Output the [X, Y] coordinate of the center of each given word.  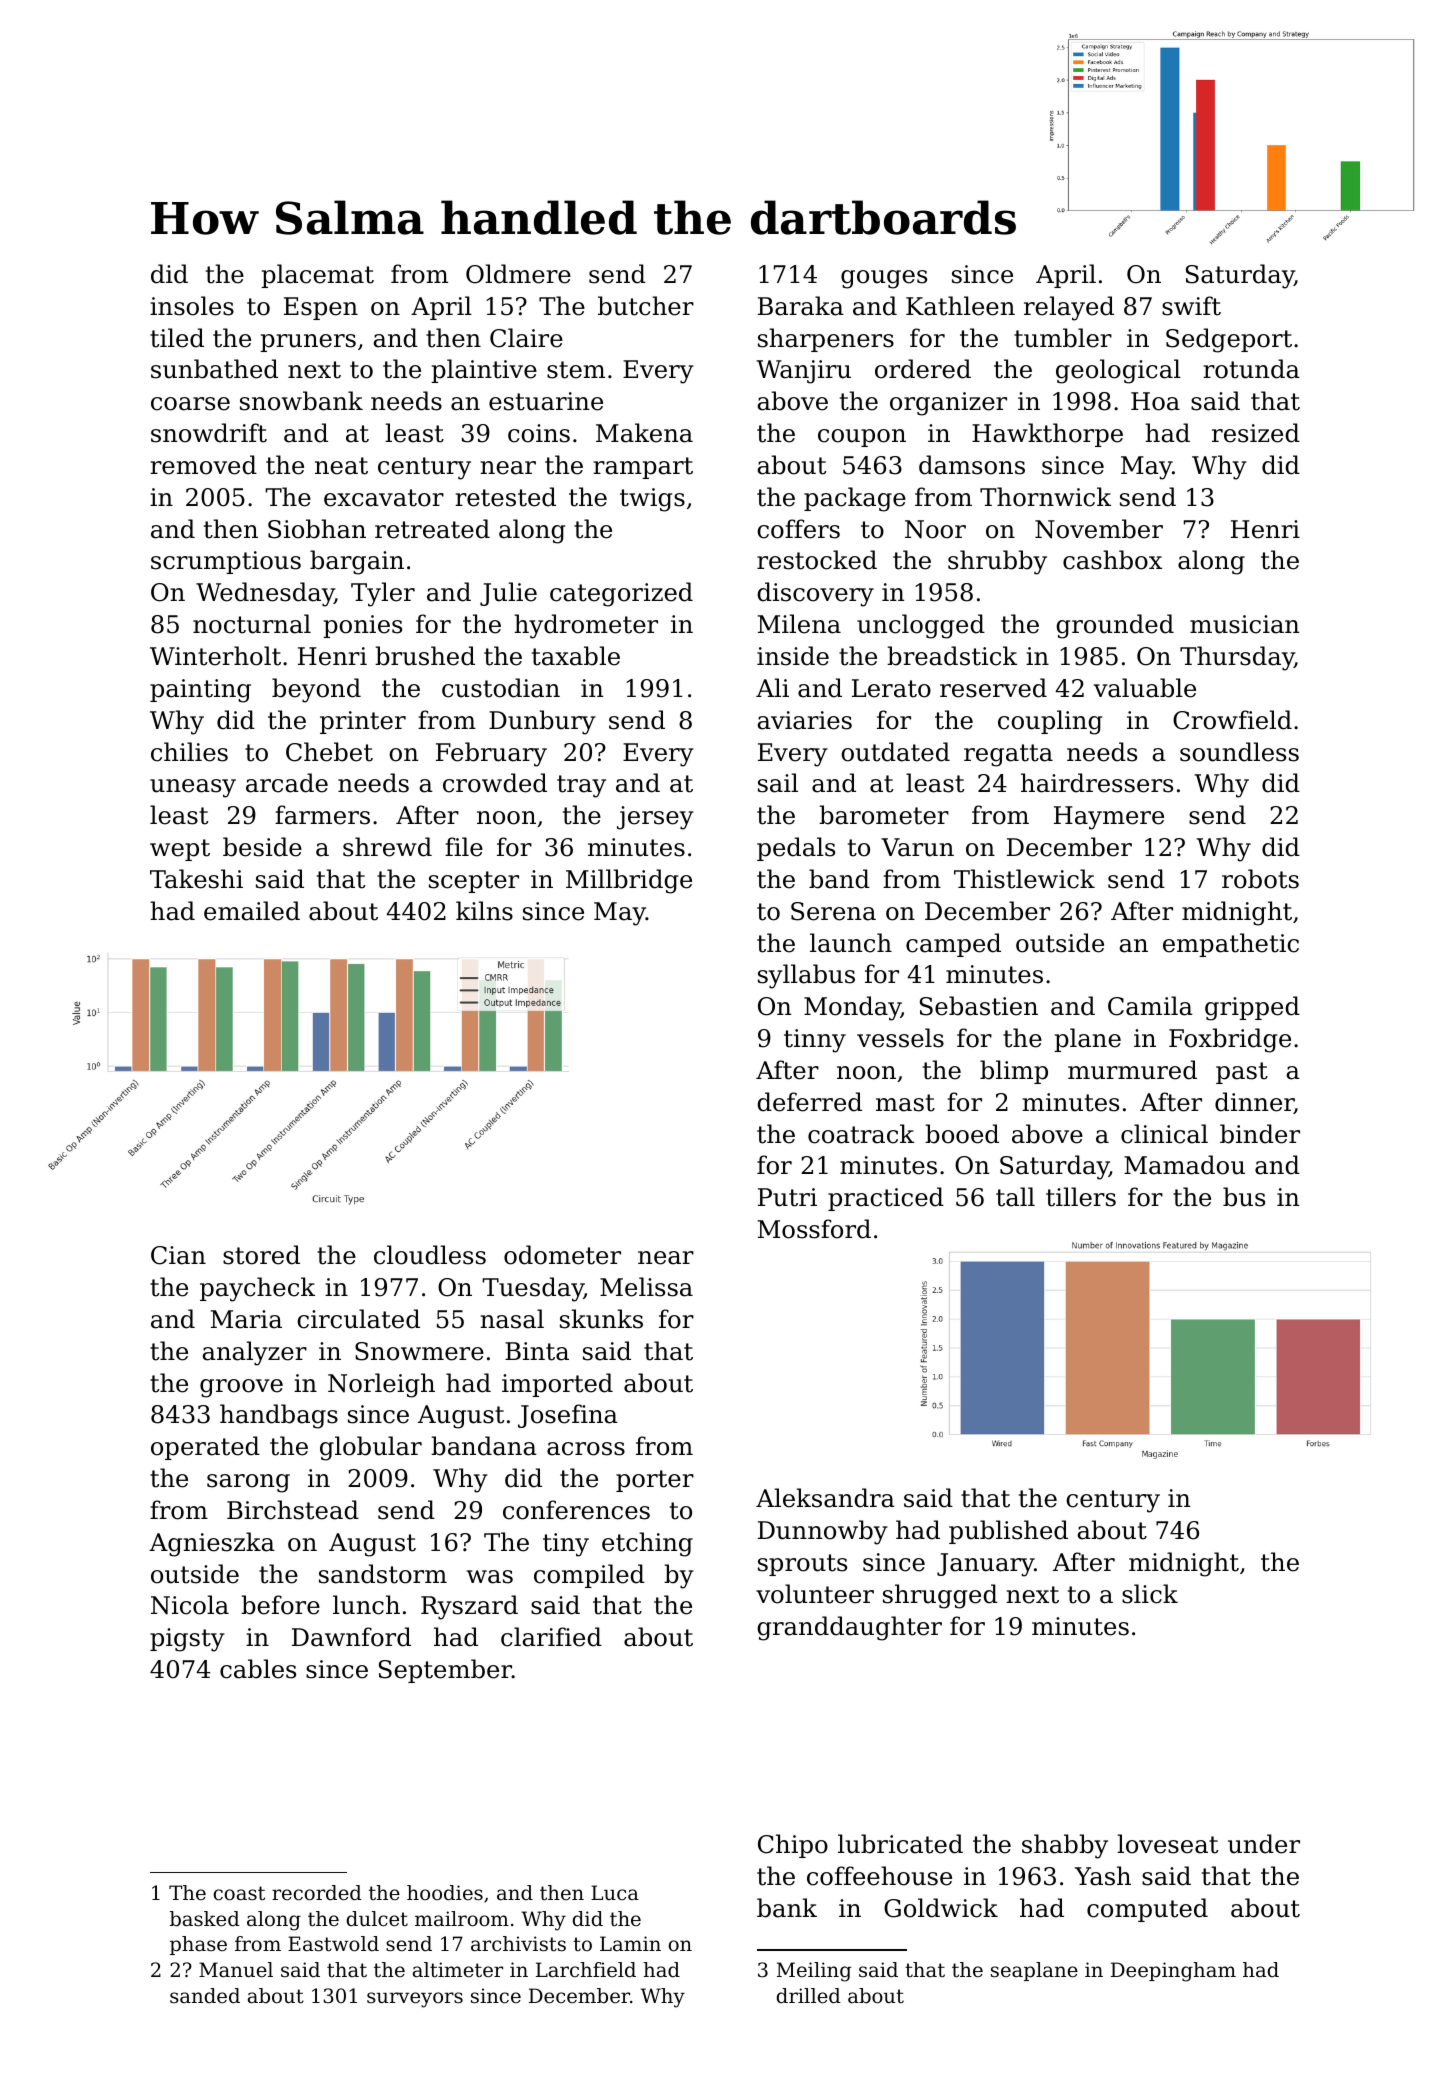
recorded [317, 1893]
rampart [643, 468]
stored [261, 1255]
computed [1147, 1910]
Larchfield [586, 1970]
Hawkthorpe [1047, 435]
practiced [886, 1199]
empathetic [1231, 945]
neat [341, 466]
